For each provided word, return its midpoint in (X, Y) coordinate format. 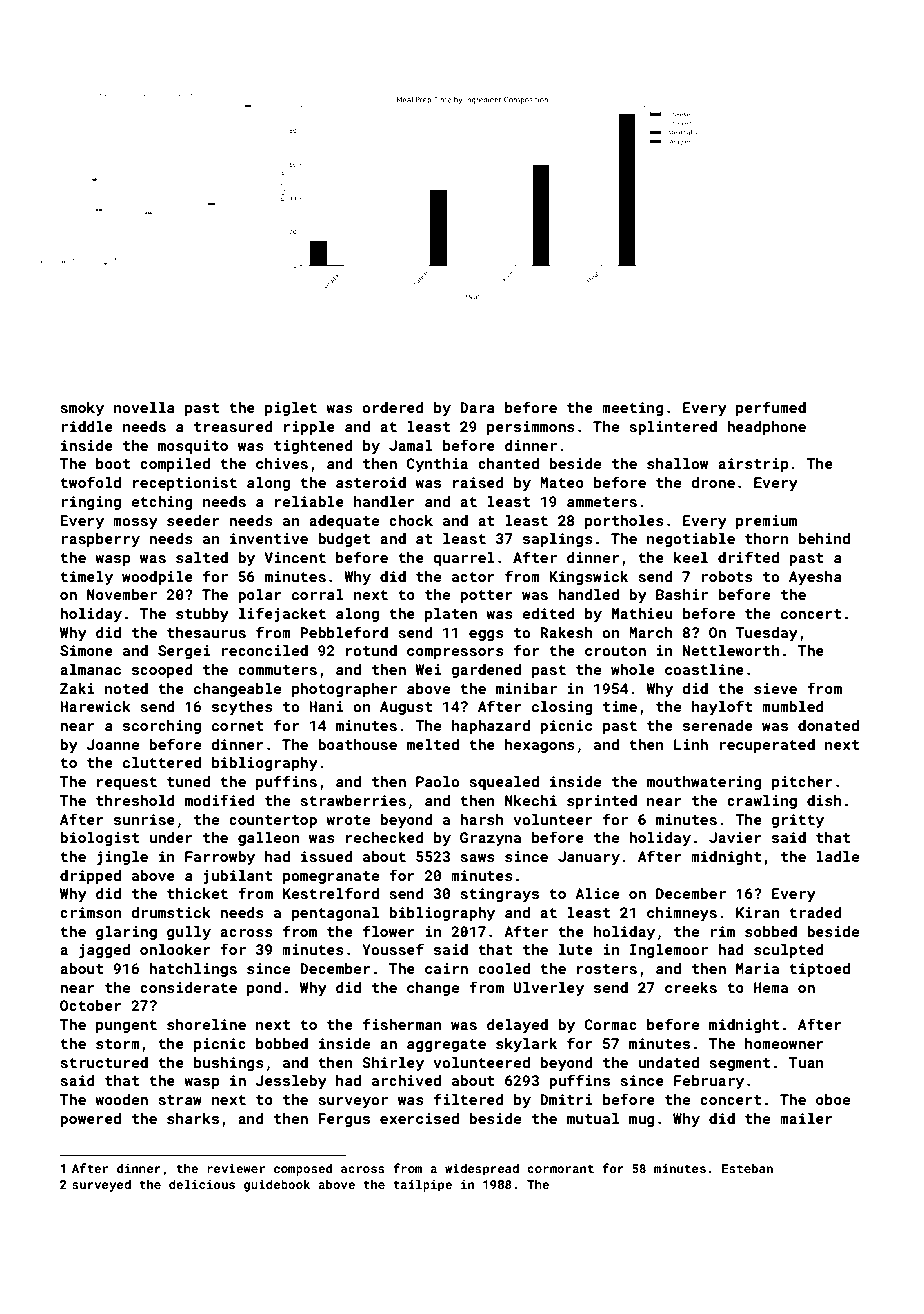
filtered (468, 1099)
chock (411, 520)
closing (562, 708)
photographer (344, 690)
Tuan (806, 1062)
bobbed (282, 1043)
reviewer (236, 1168)
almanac (90, 669)
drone (713, 482)
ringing (91, 503)
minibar (526, 688)
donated (828, 725)
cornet (238, 726)
